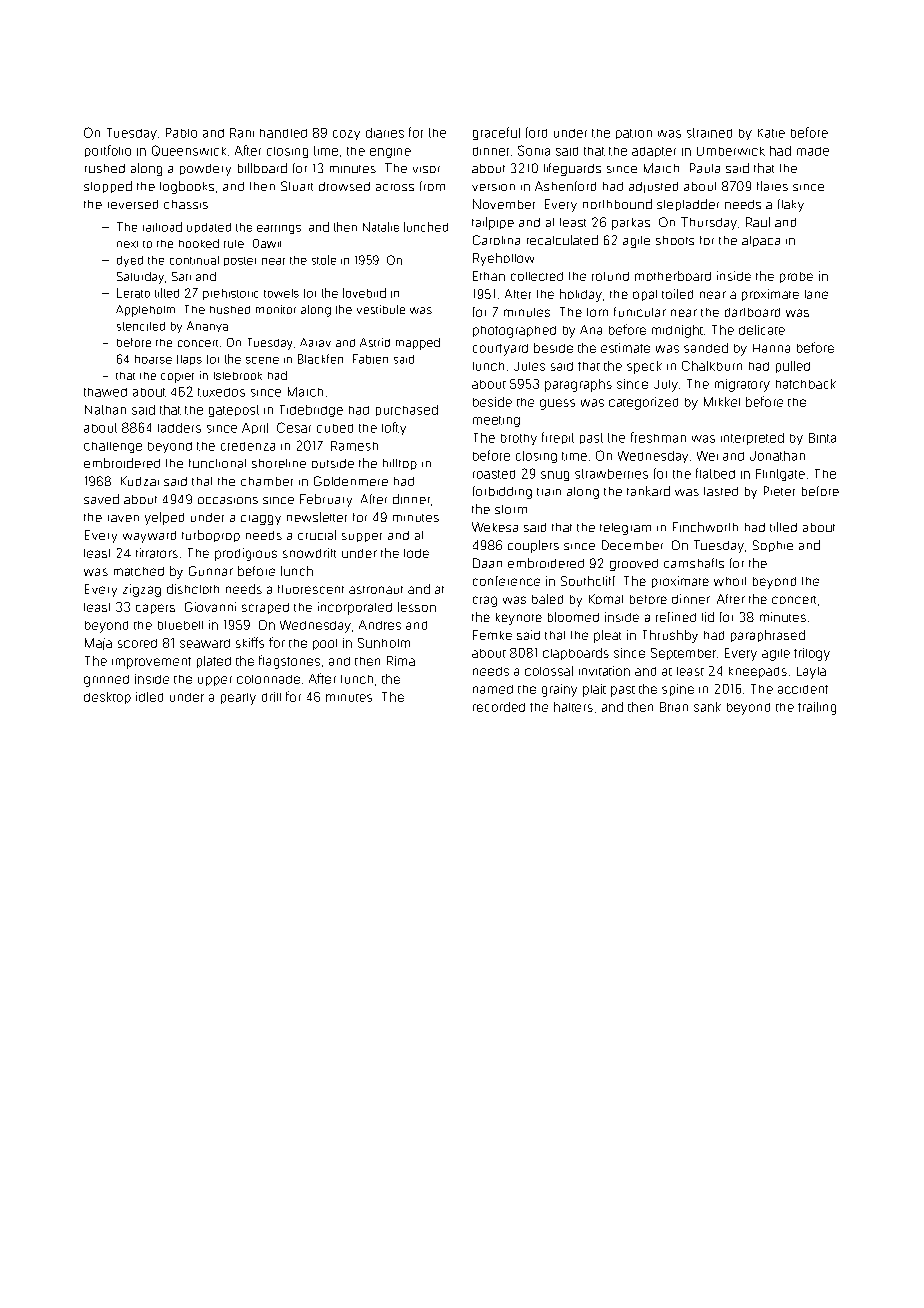  What do you see at coordinates (139, 571) in the screenshot?
I see `matched` at bounding box center [139, 571].
